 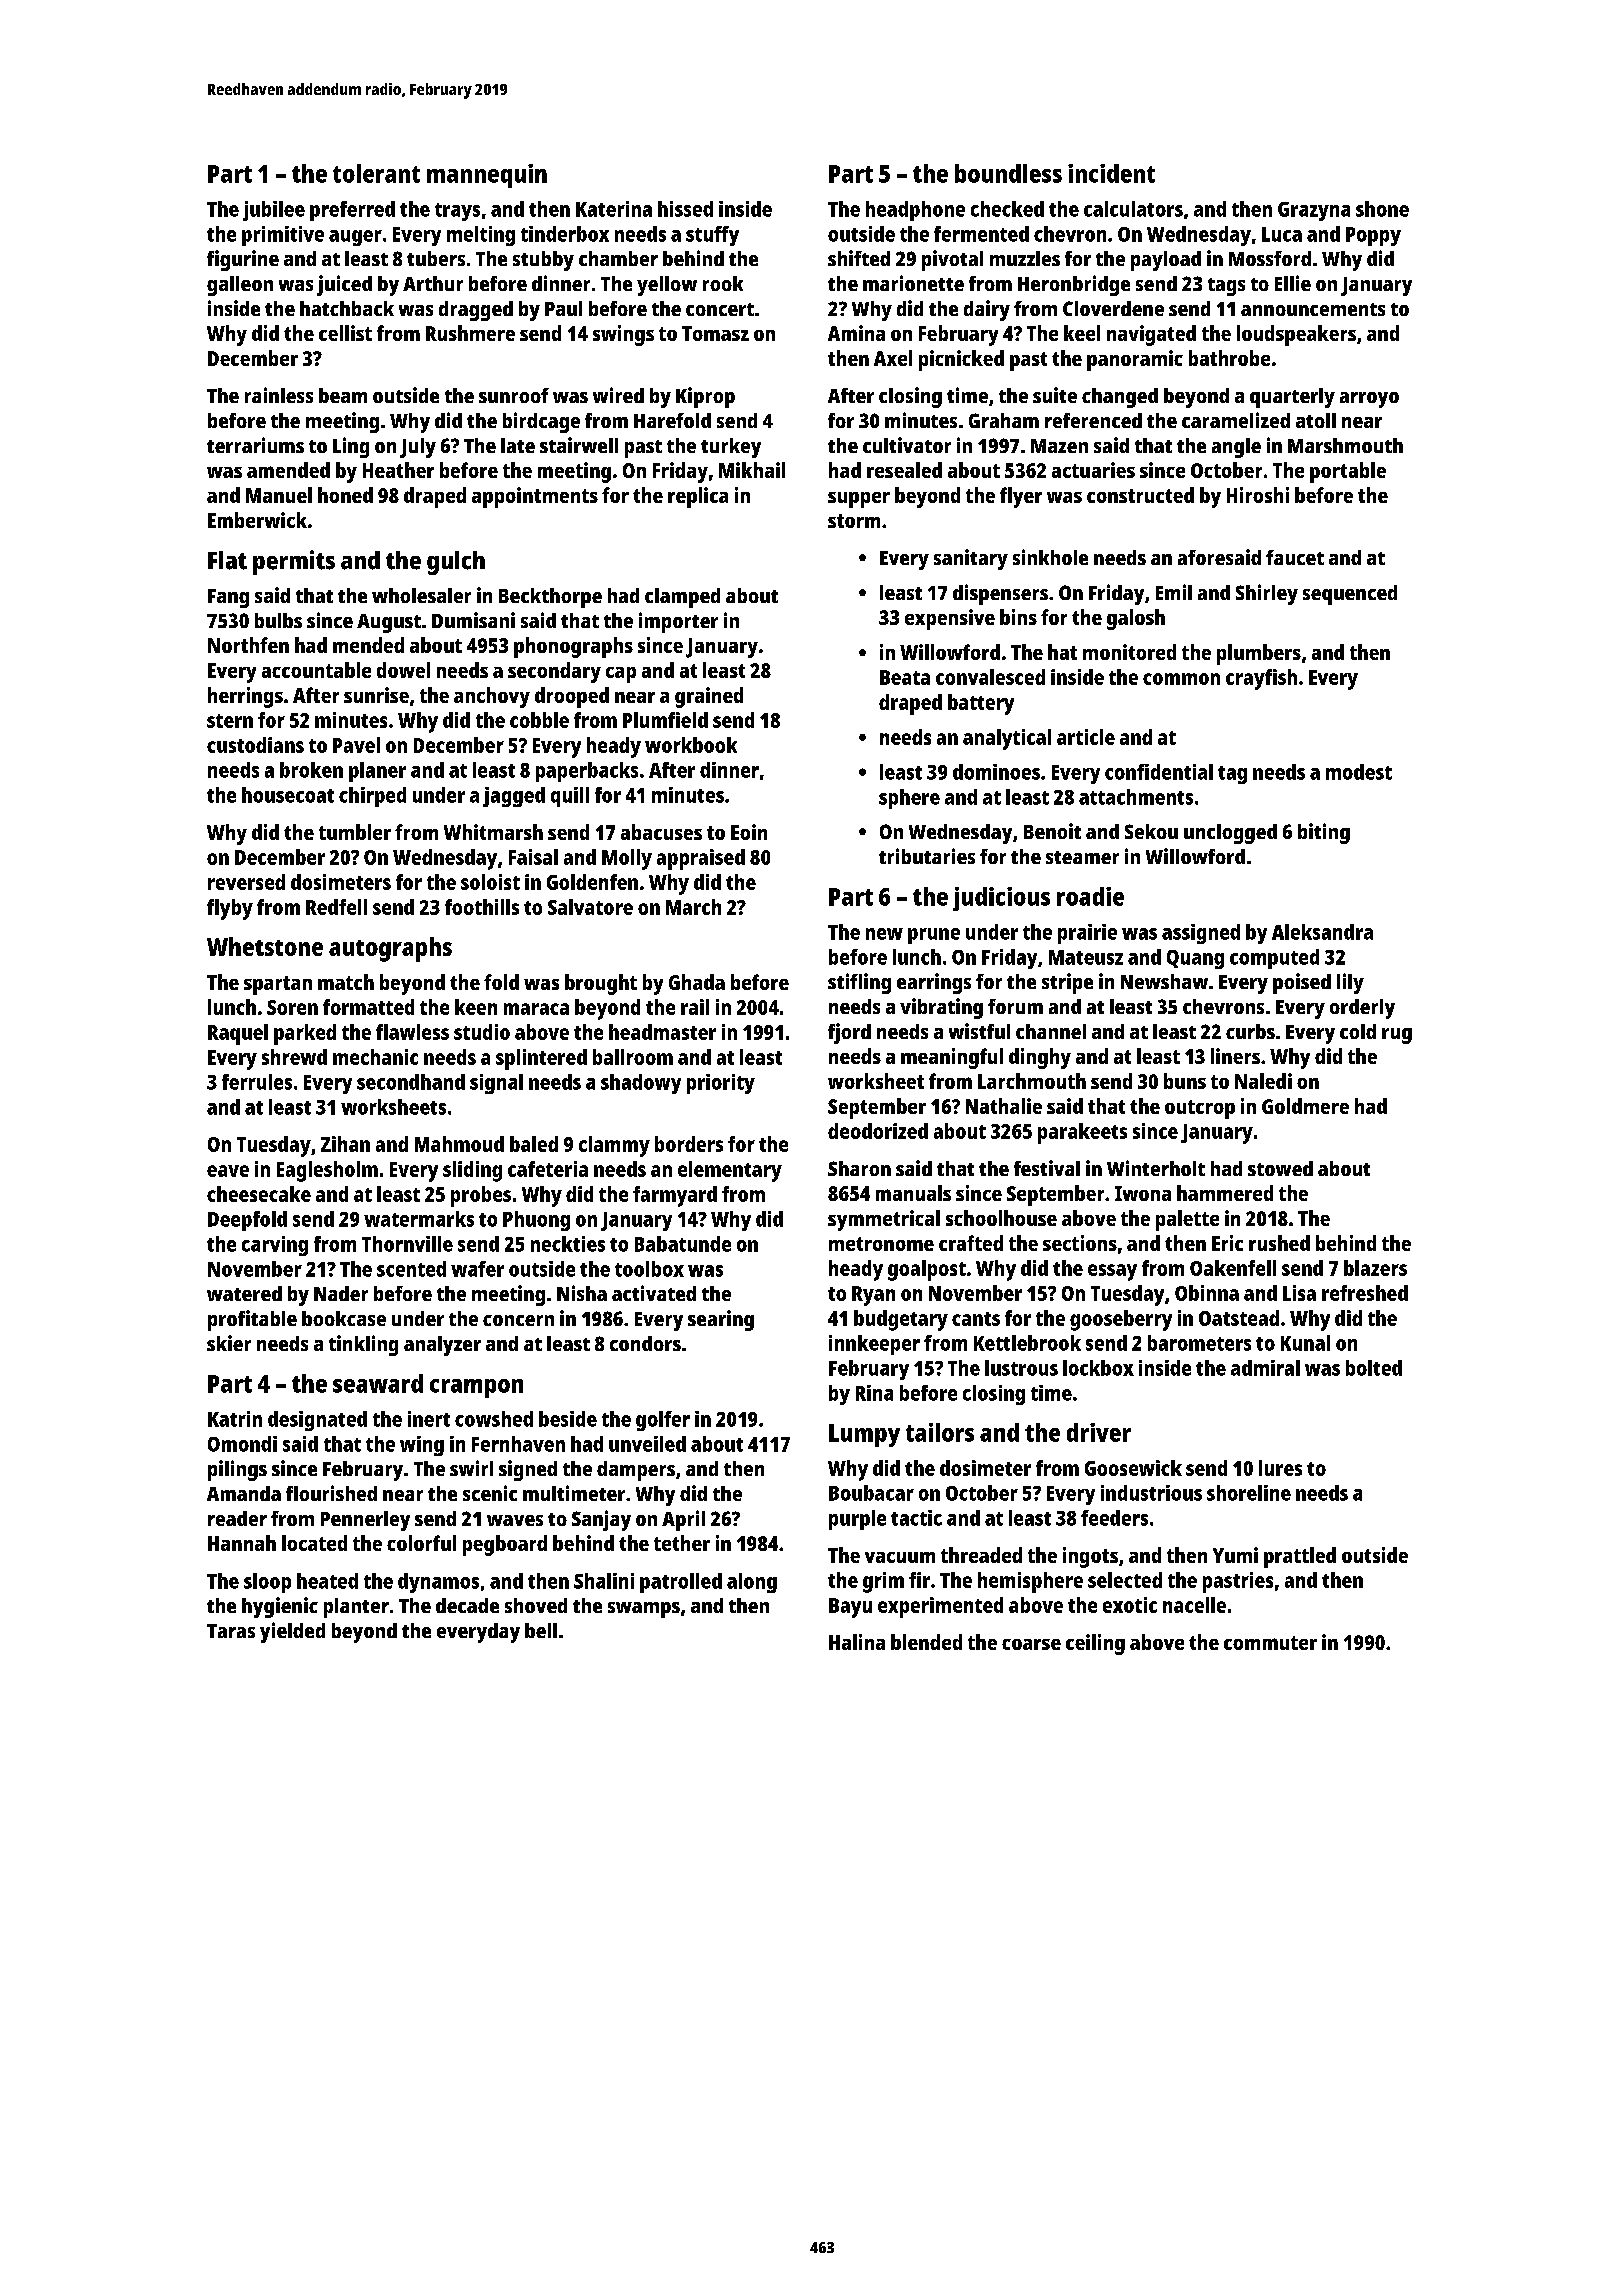 What do you see at coordinates (1259, 654) in the screenshot?
I see `plumbers` at bounding box center [1259, 654].
